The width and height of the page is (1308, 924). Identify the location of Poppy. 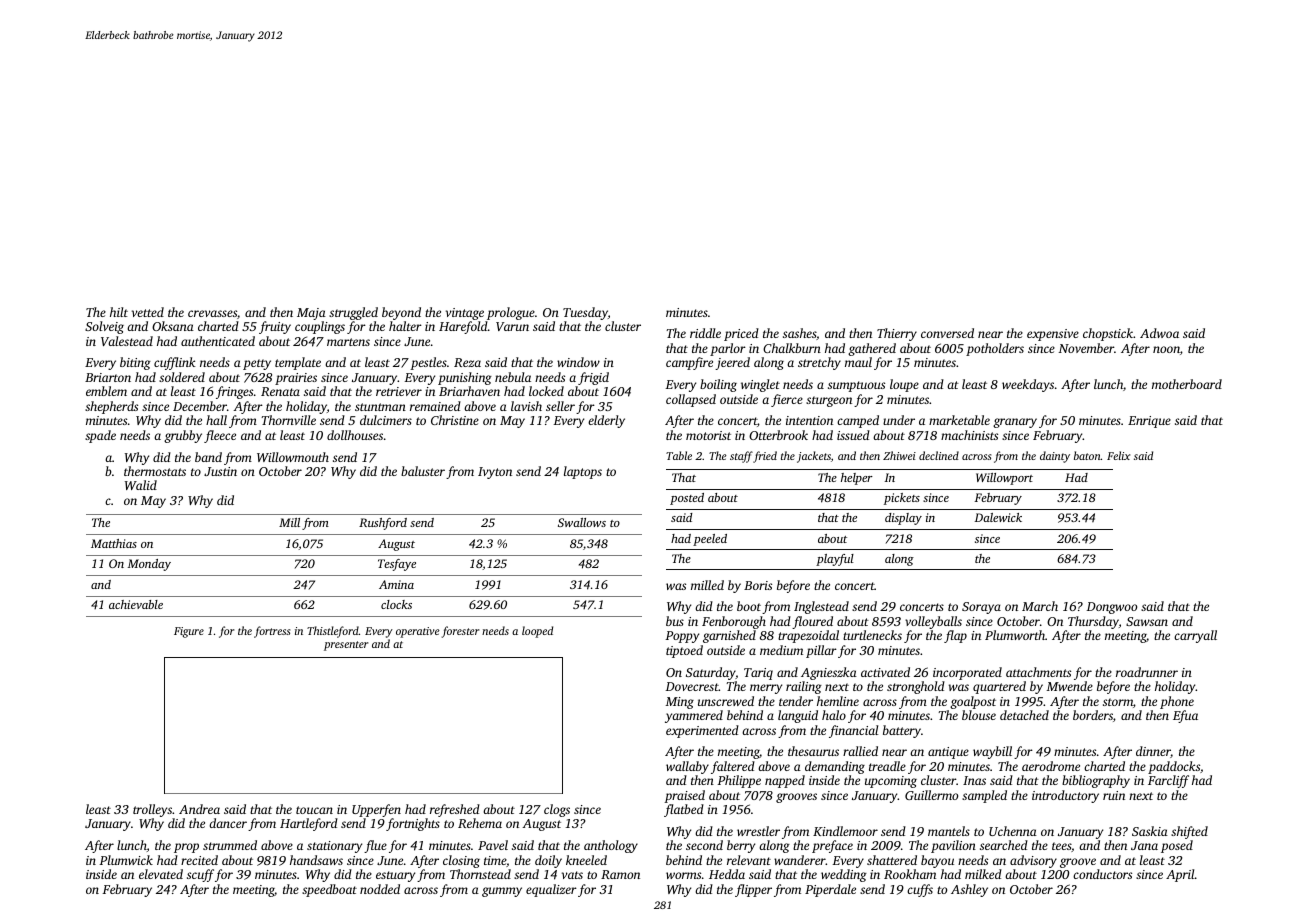
(682, 637).
